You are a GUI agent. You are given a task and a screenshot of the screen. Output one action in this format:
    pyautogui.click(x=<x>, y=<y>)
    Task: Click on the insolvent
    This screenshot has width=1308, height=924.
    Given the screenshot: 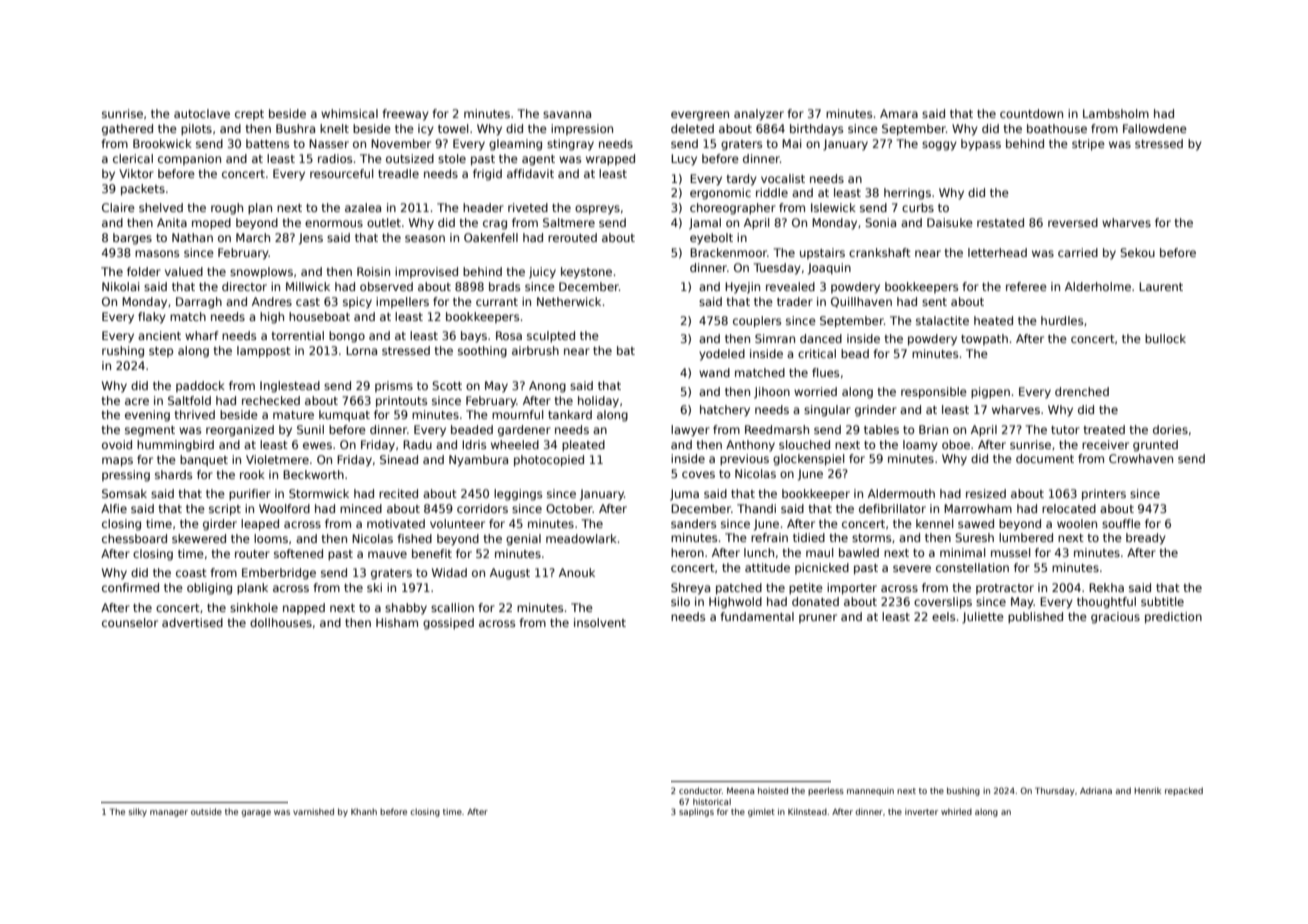 What is the action you would take?
    pyautogui.click(x=600, y=622)
